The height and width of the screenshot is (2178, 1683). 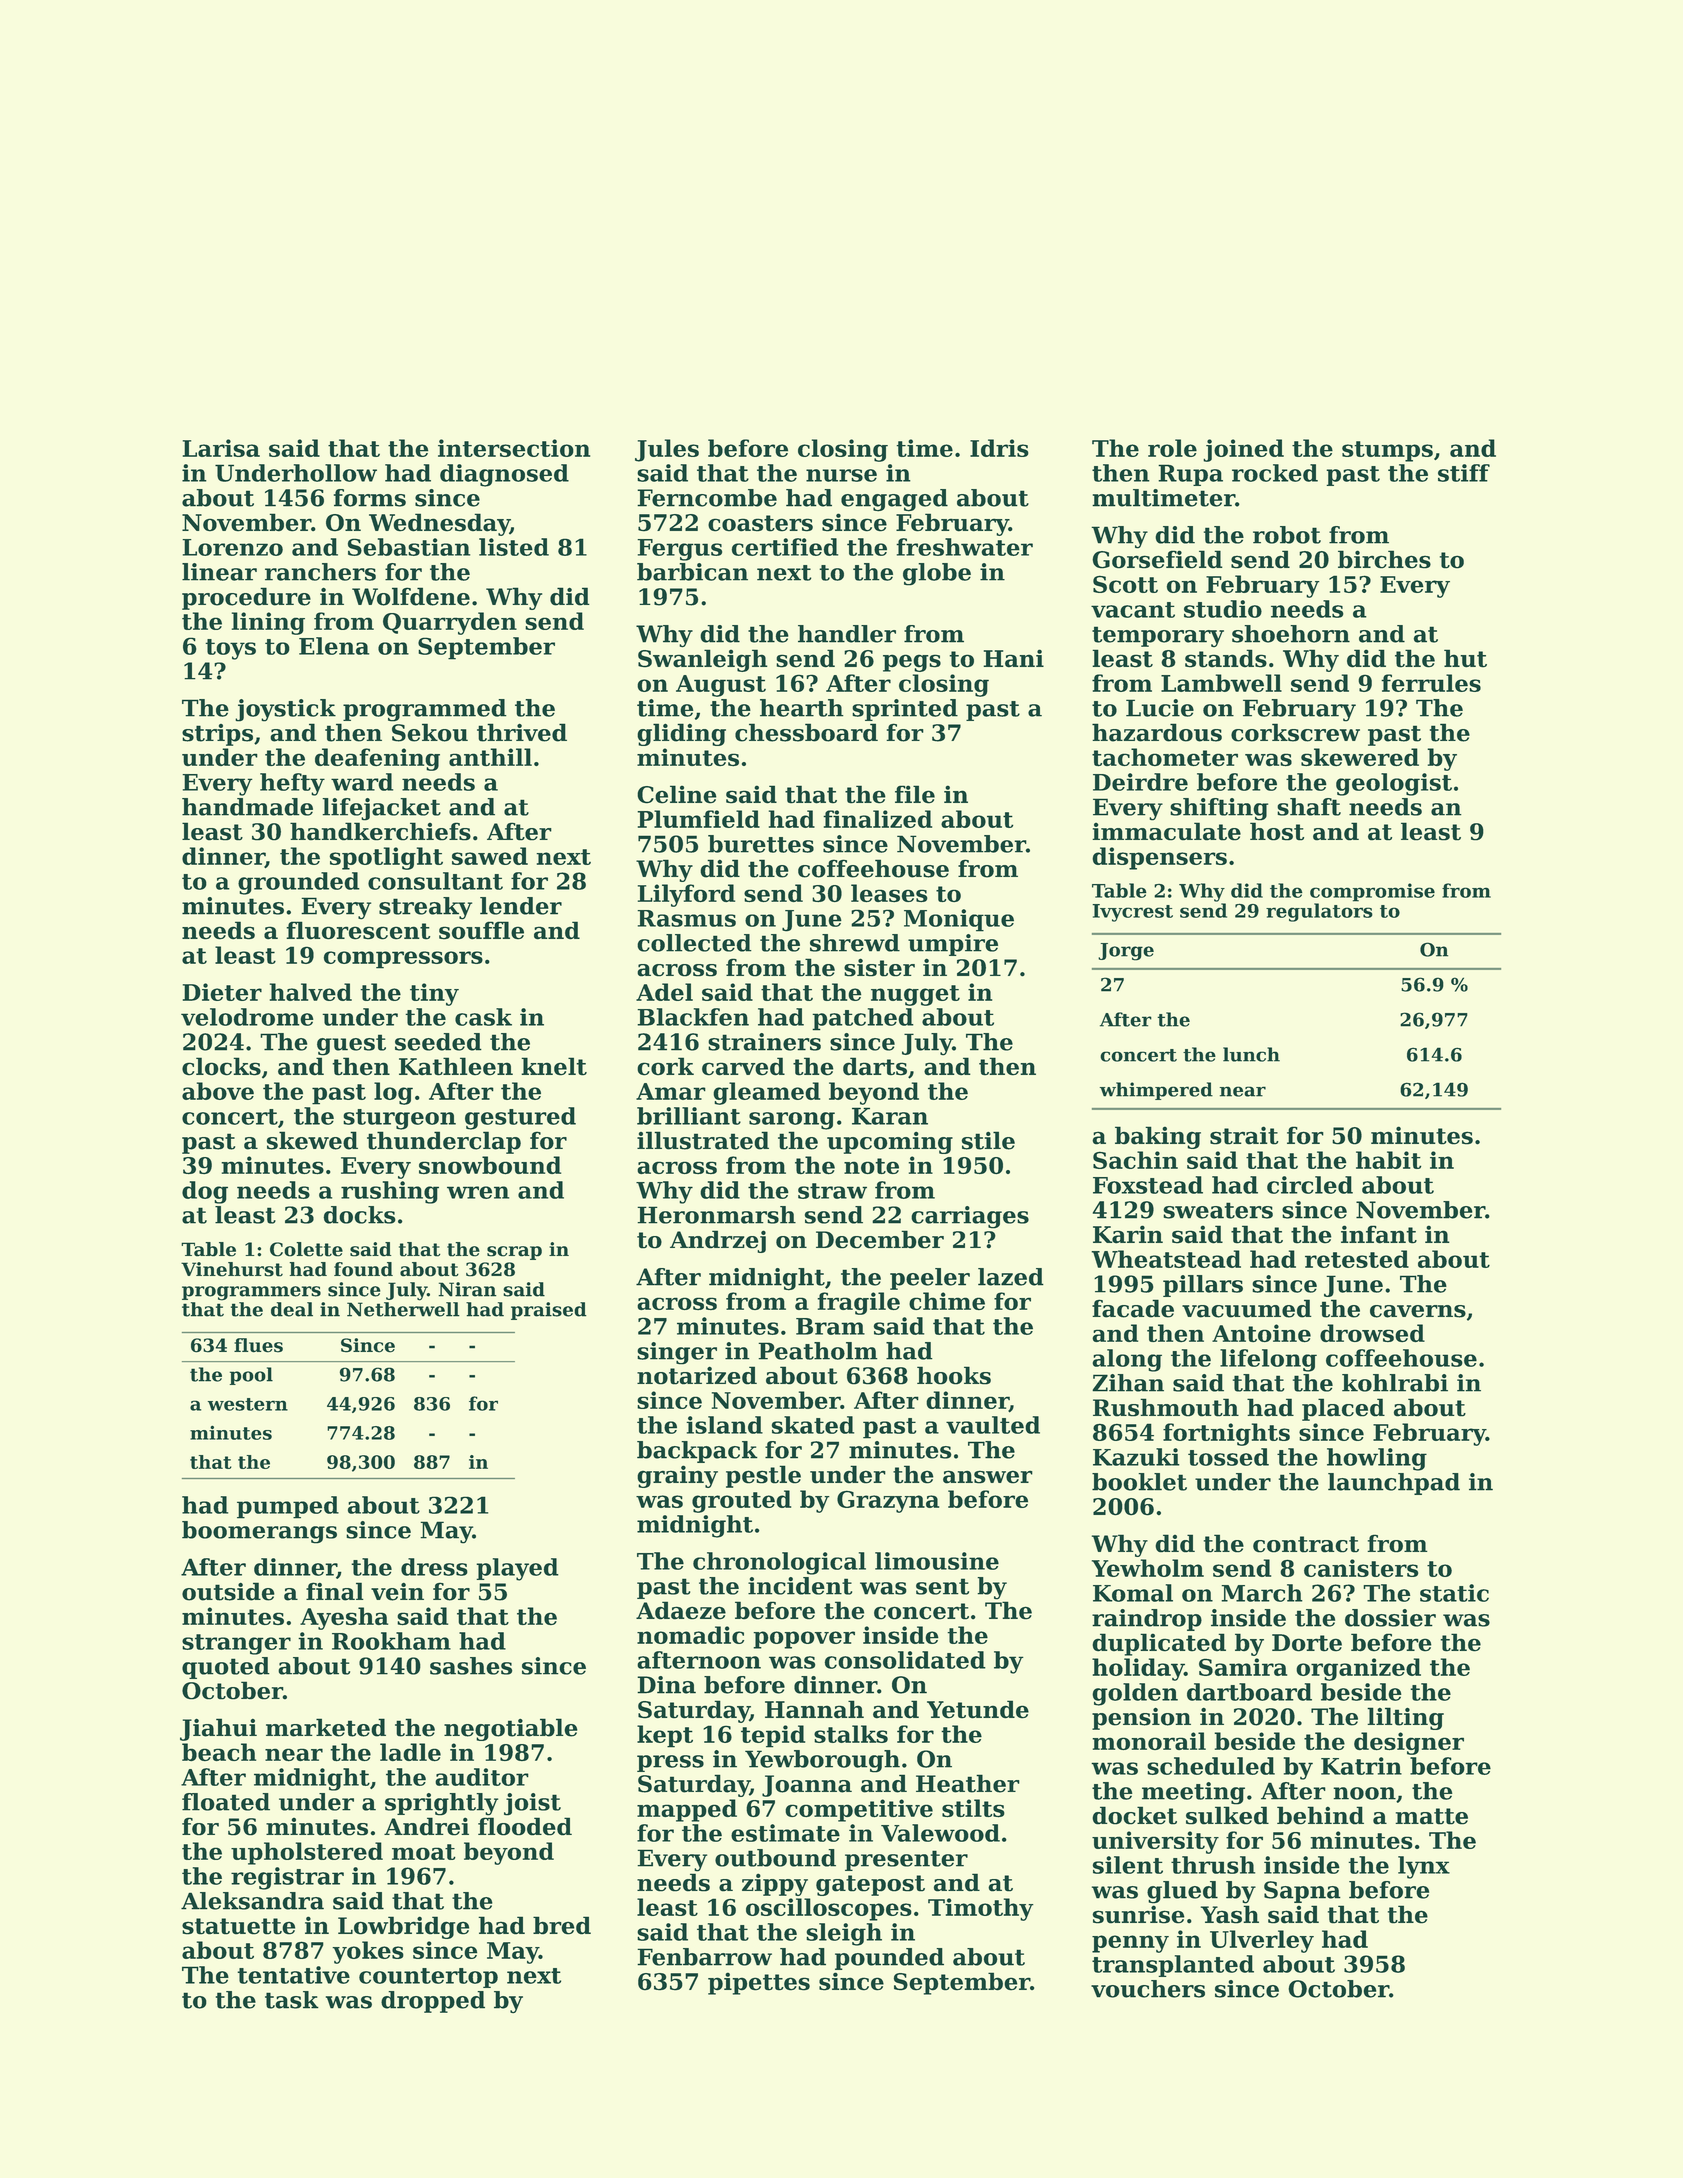 What do you see at coordinates (381, 809) in the screenshot?
I see `lifejacket` at bounding box center [381, 809].
